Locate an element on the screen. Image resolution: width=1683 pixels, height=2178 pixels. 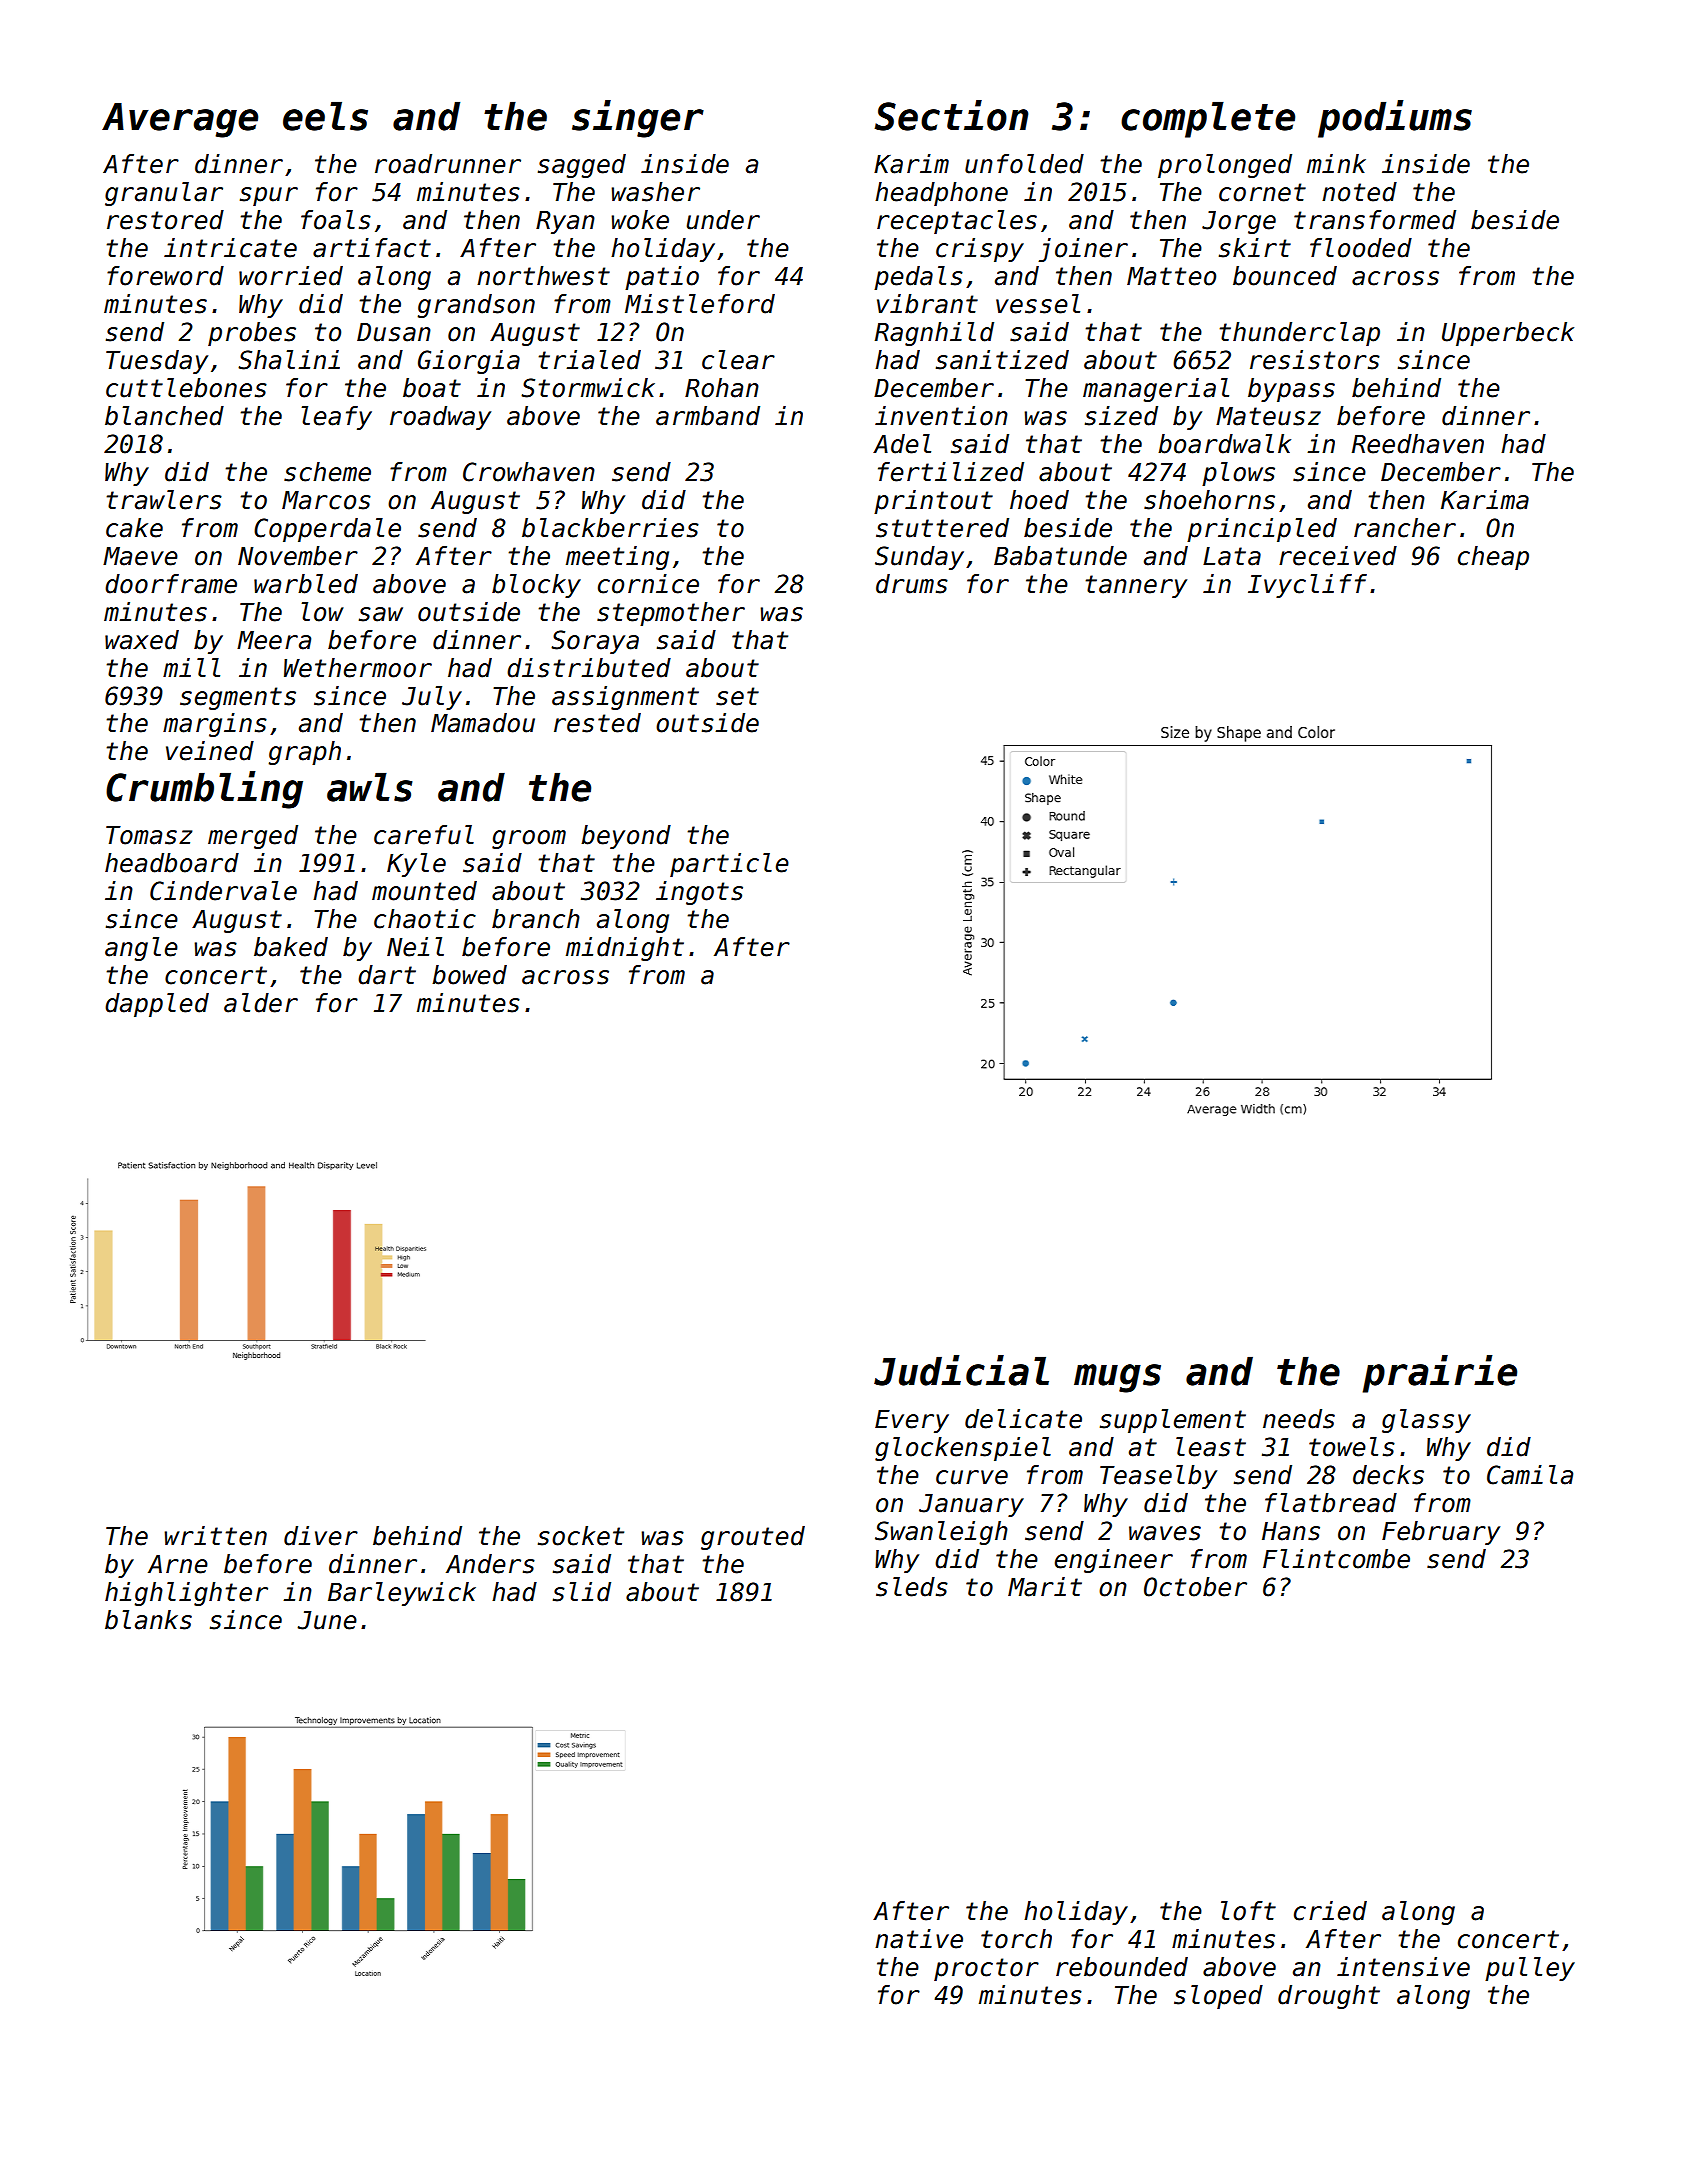
dappled is located at coordinates (157, 1005).
